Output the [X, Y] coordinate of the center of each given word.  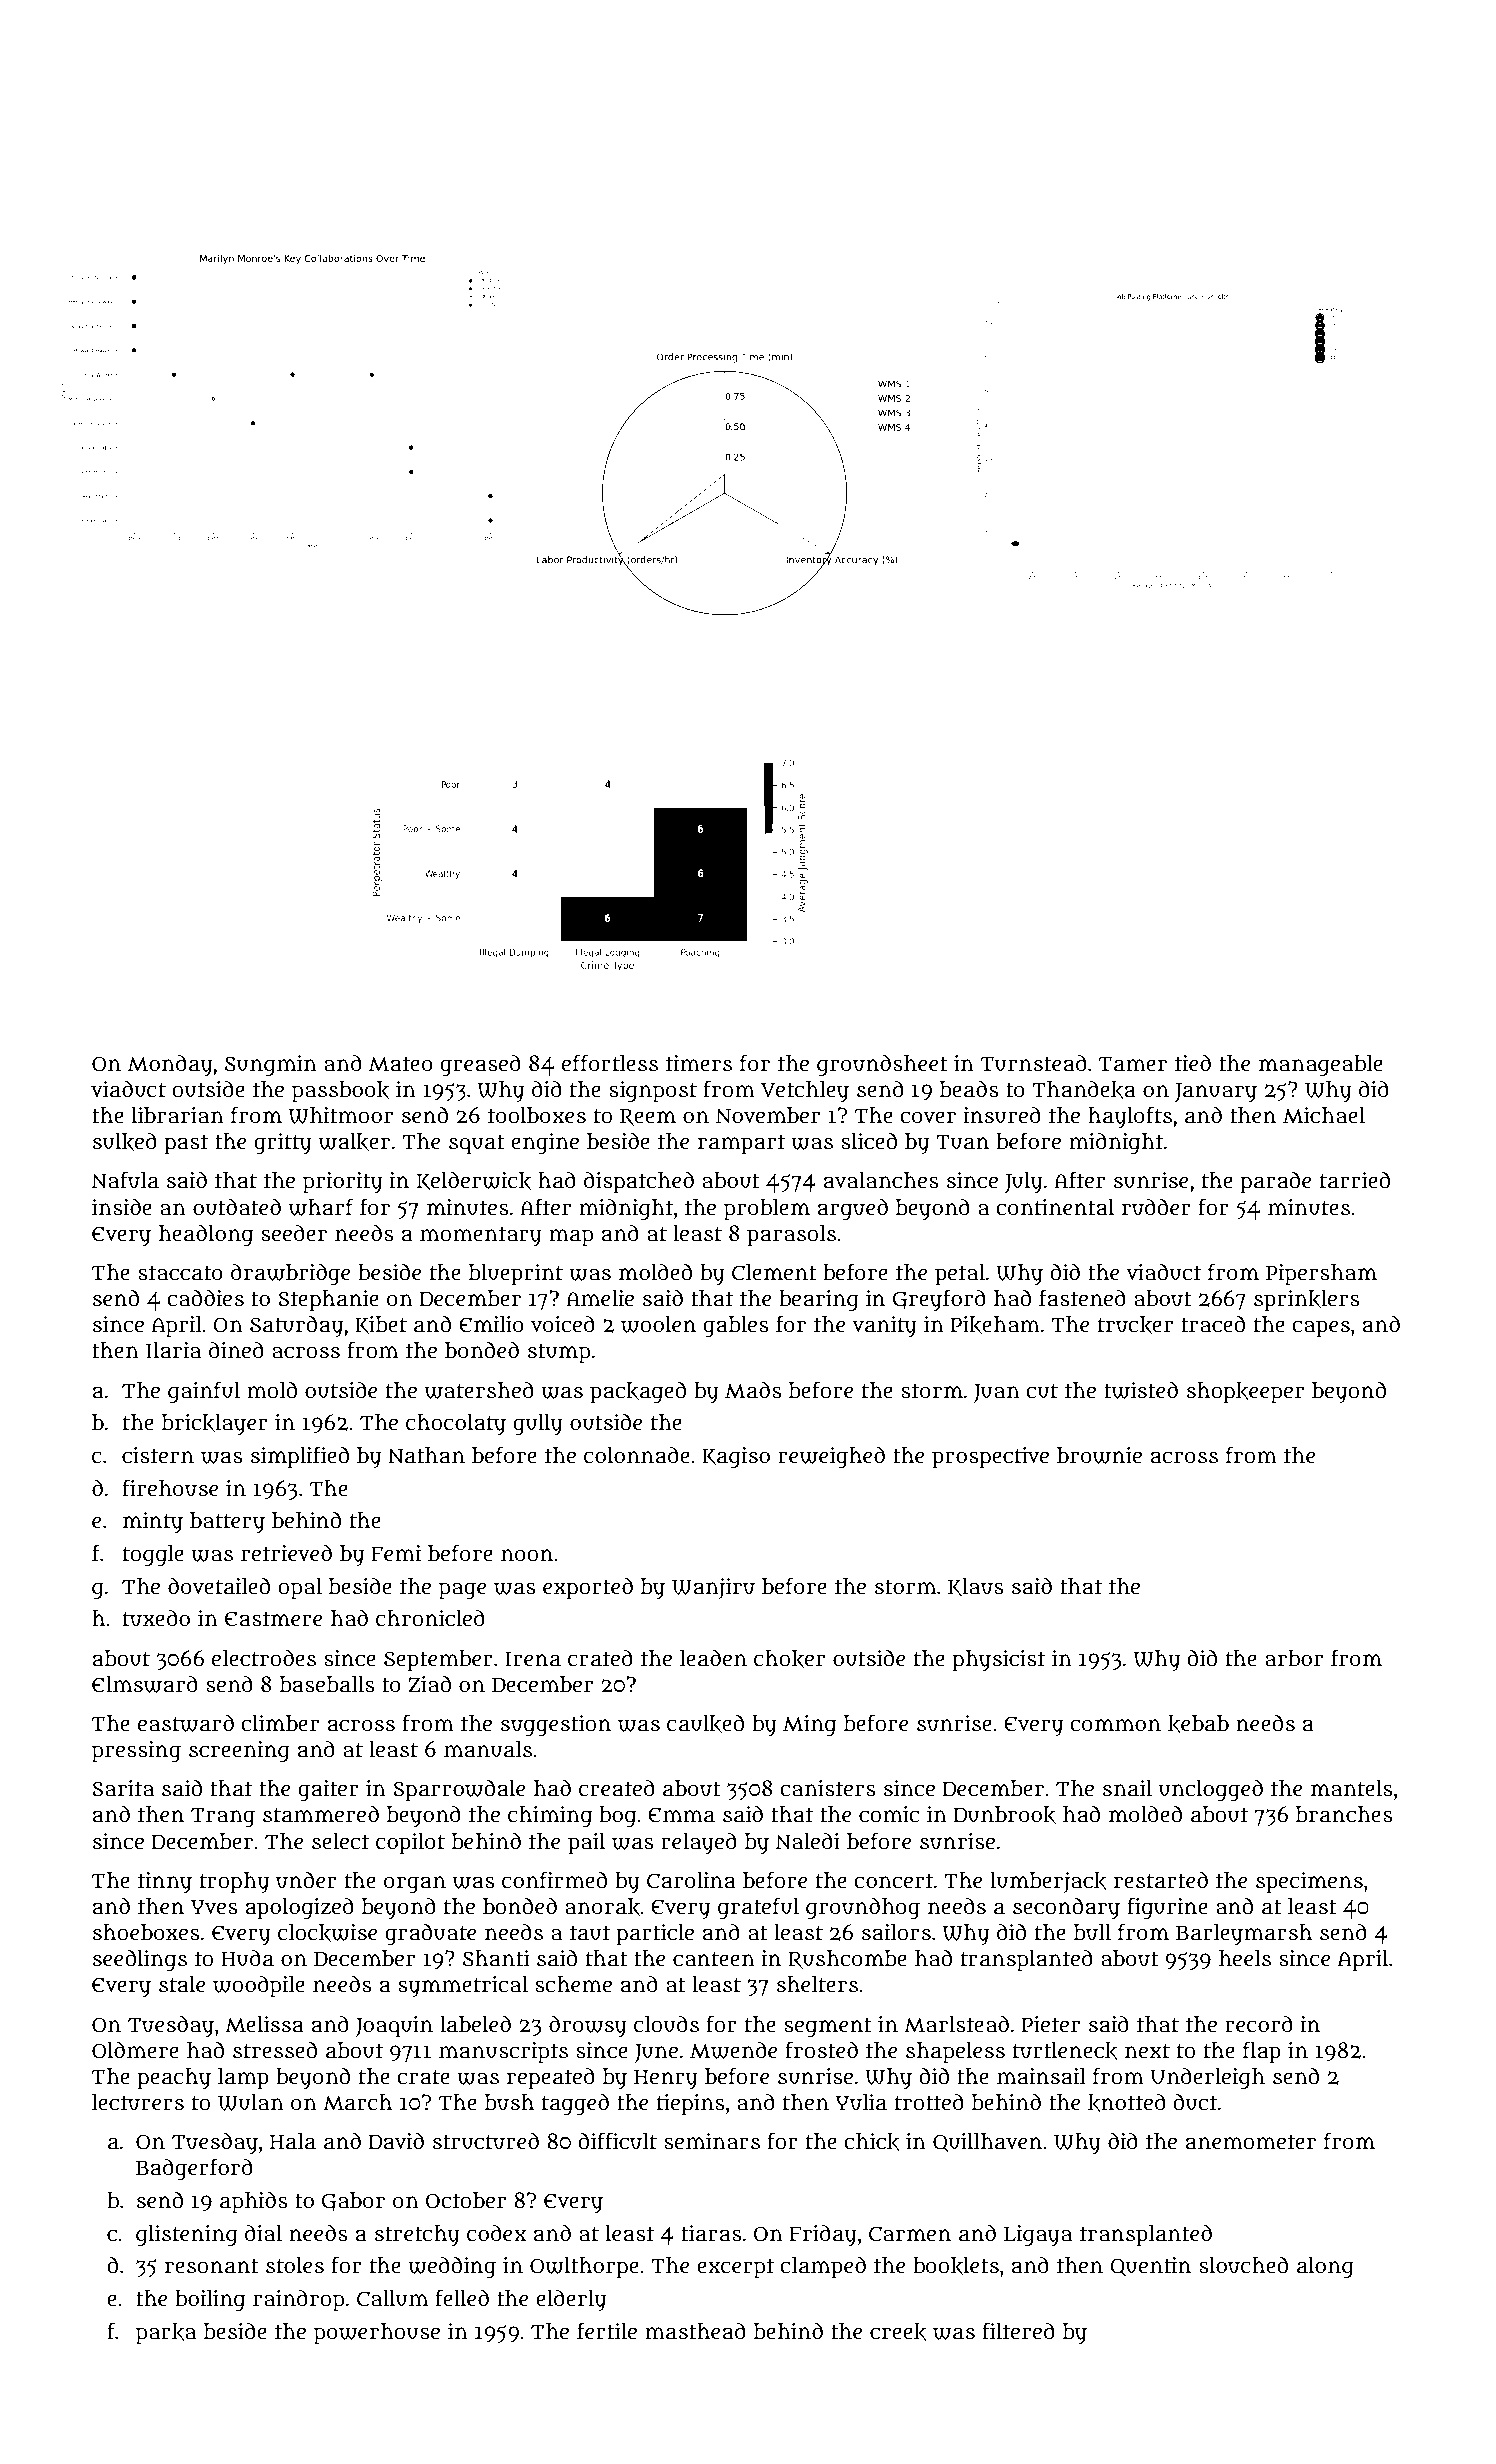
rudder [1156, 1207]
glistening [187, 2236]
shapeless [955, 2053]
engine [545, 1144]
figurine [1167, 1908]
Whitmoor [341, 1115]
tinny [165, 1883]
